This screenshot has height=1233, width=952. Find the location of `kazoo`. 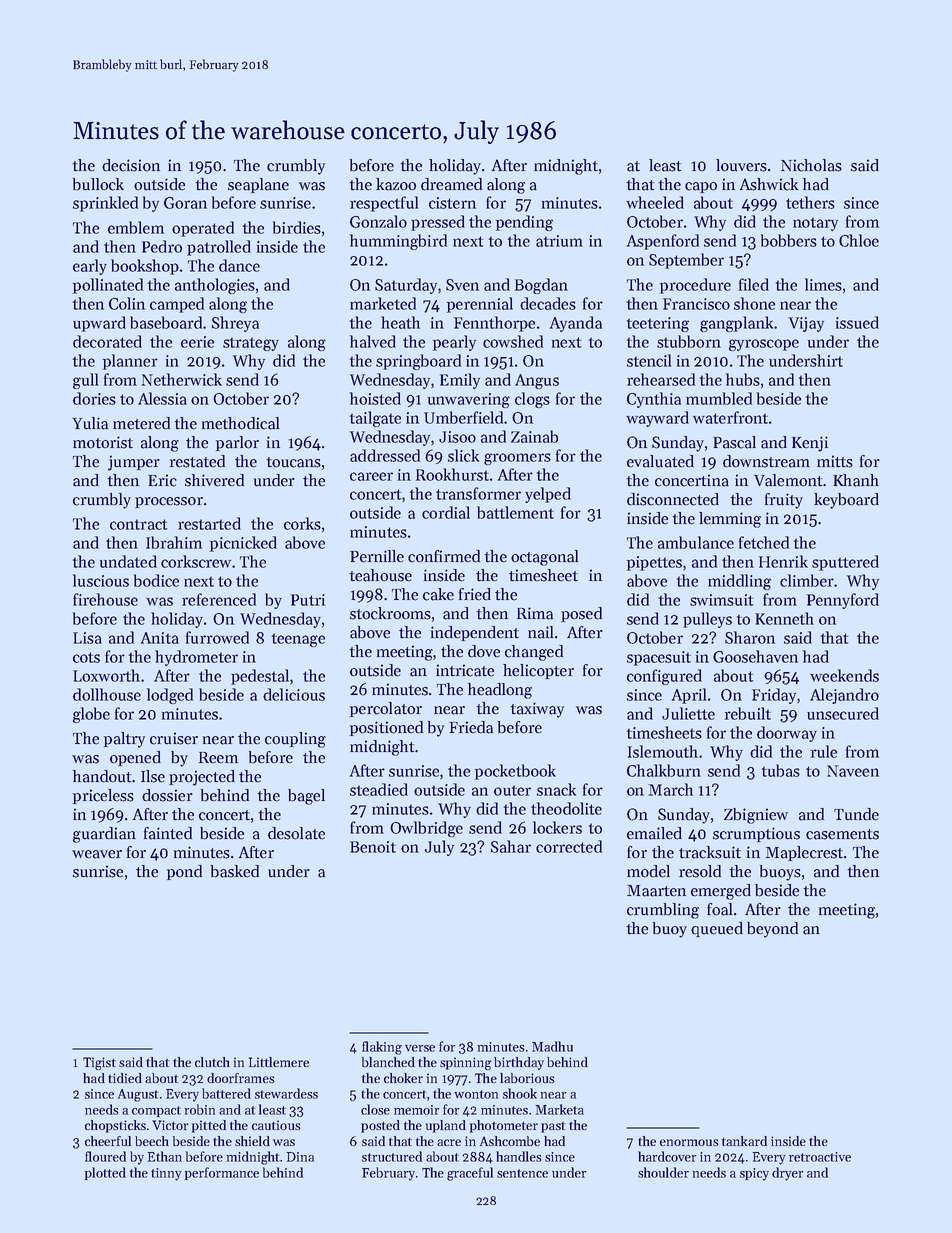

kazoo is located at coordinates (396, 184).
